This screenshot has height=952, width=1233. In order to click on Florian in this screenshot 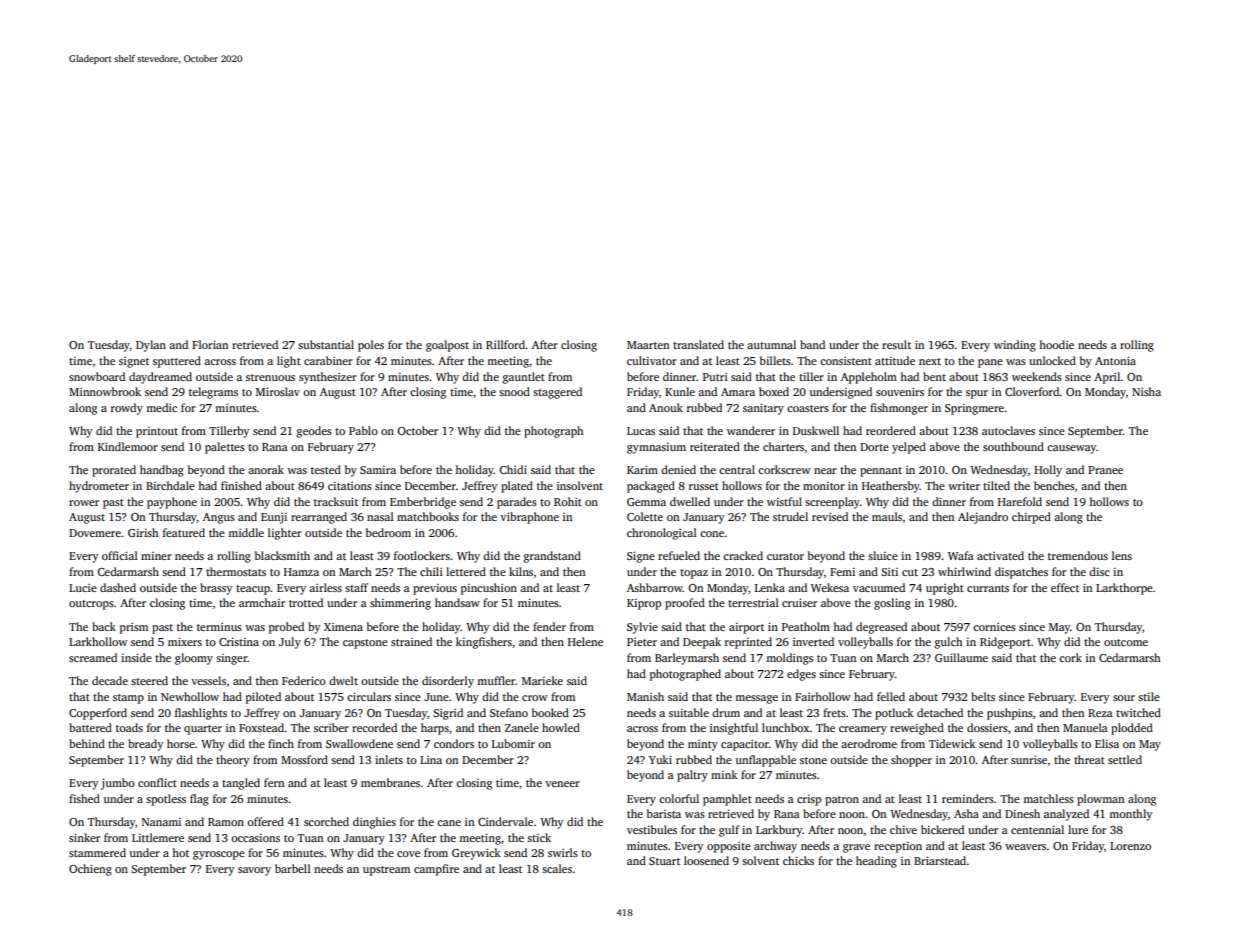, I will do `click(210, 344)`.
